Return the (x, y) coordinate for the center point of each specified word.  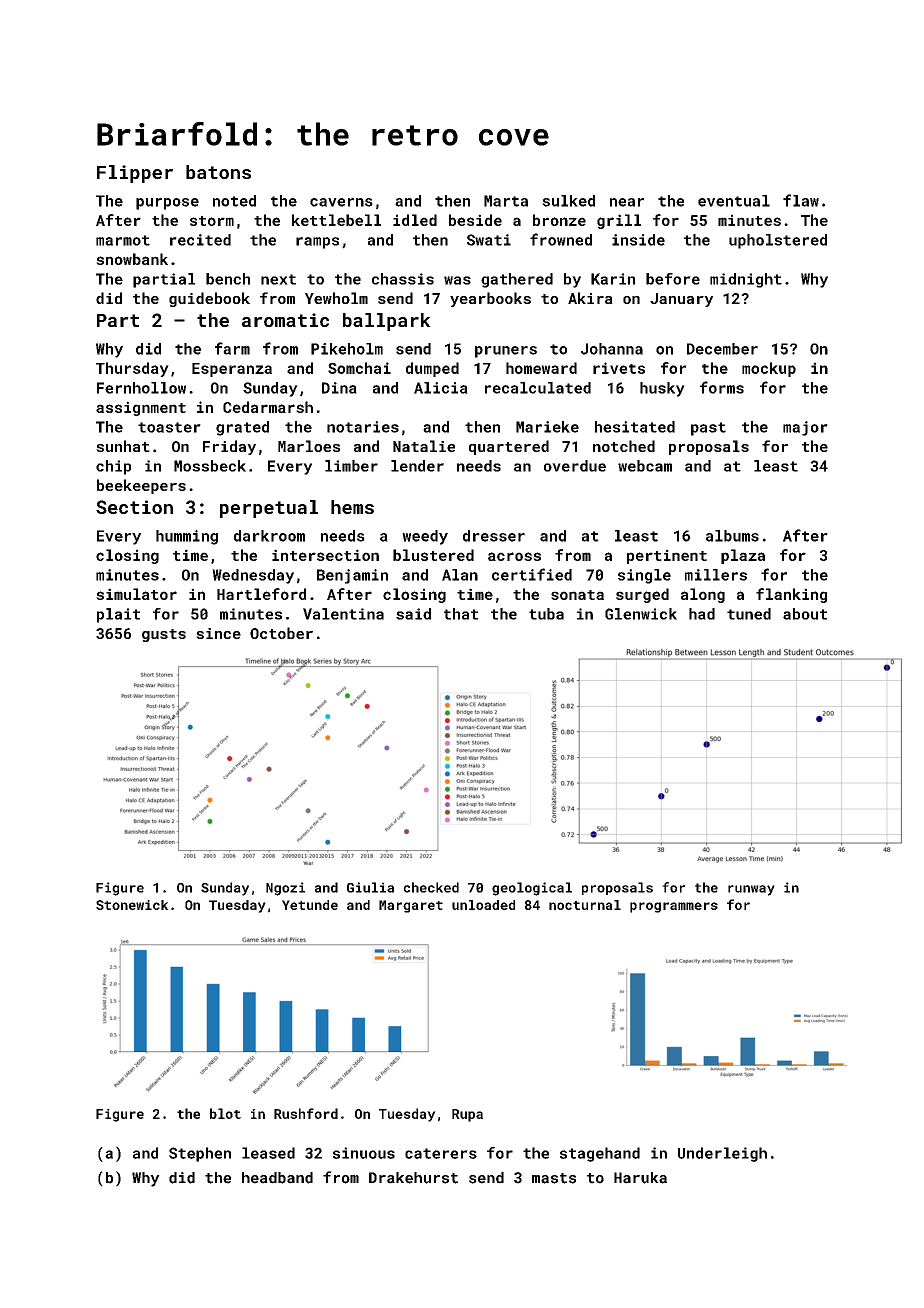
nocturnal (585, 905)
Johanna (612, 349)
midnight (746, 280)
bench (228, 279)
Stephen (200, 1154)
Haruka (640, 1178)
